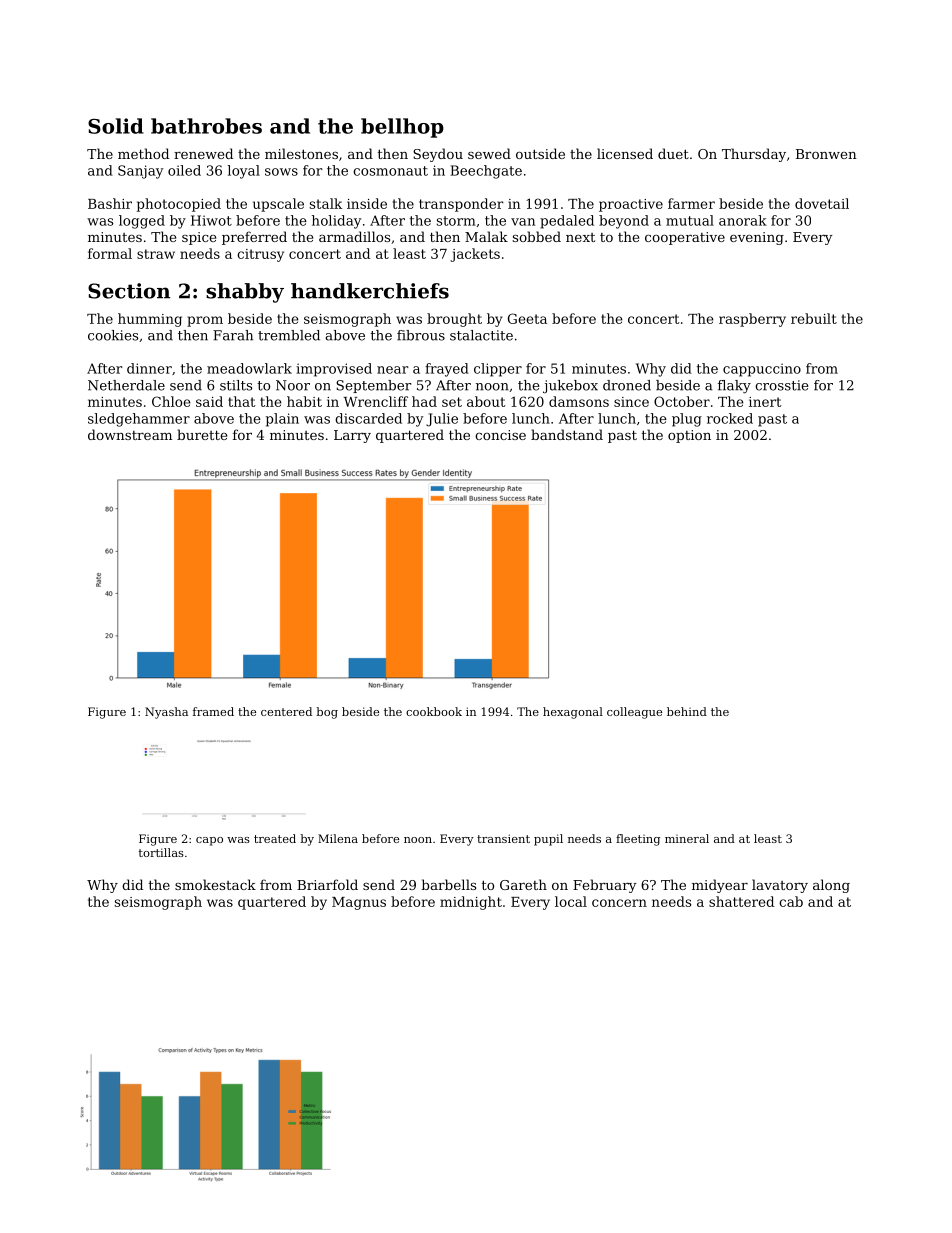  Describe the element at coordinates (161, 852) in the page. I see `tortillas` at that location.
